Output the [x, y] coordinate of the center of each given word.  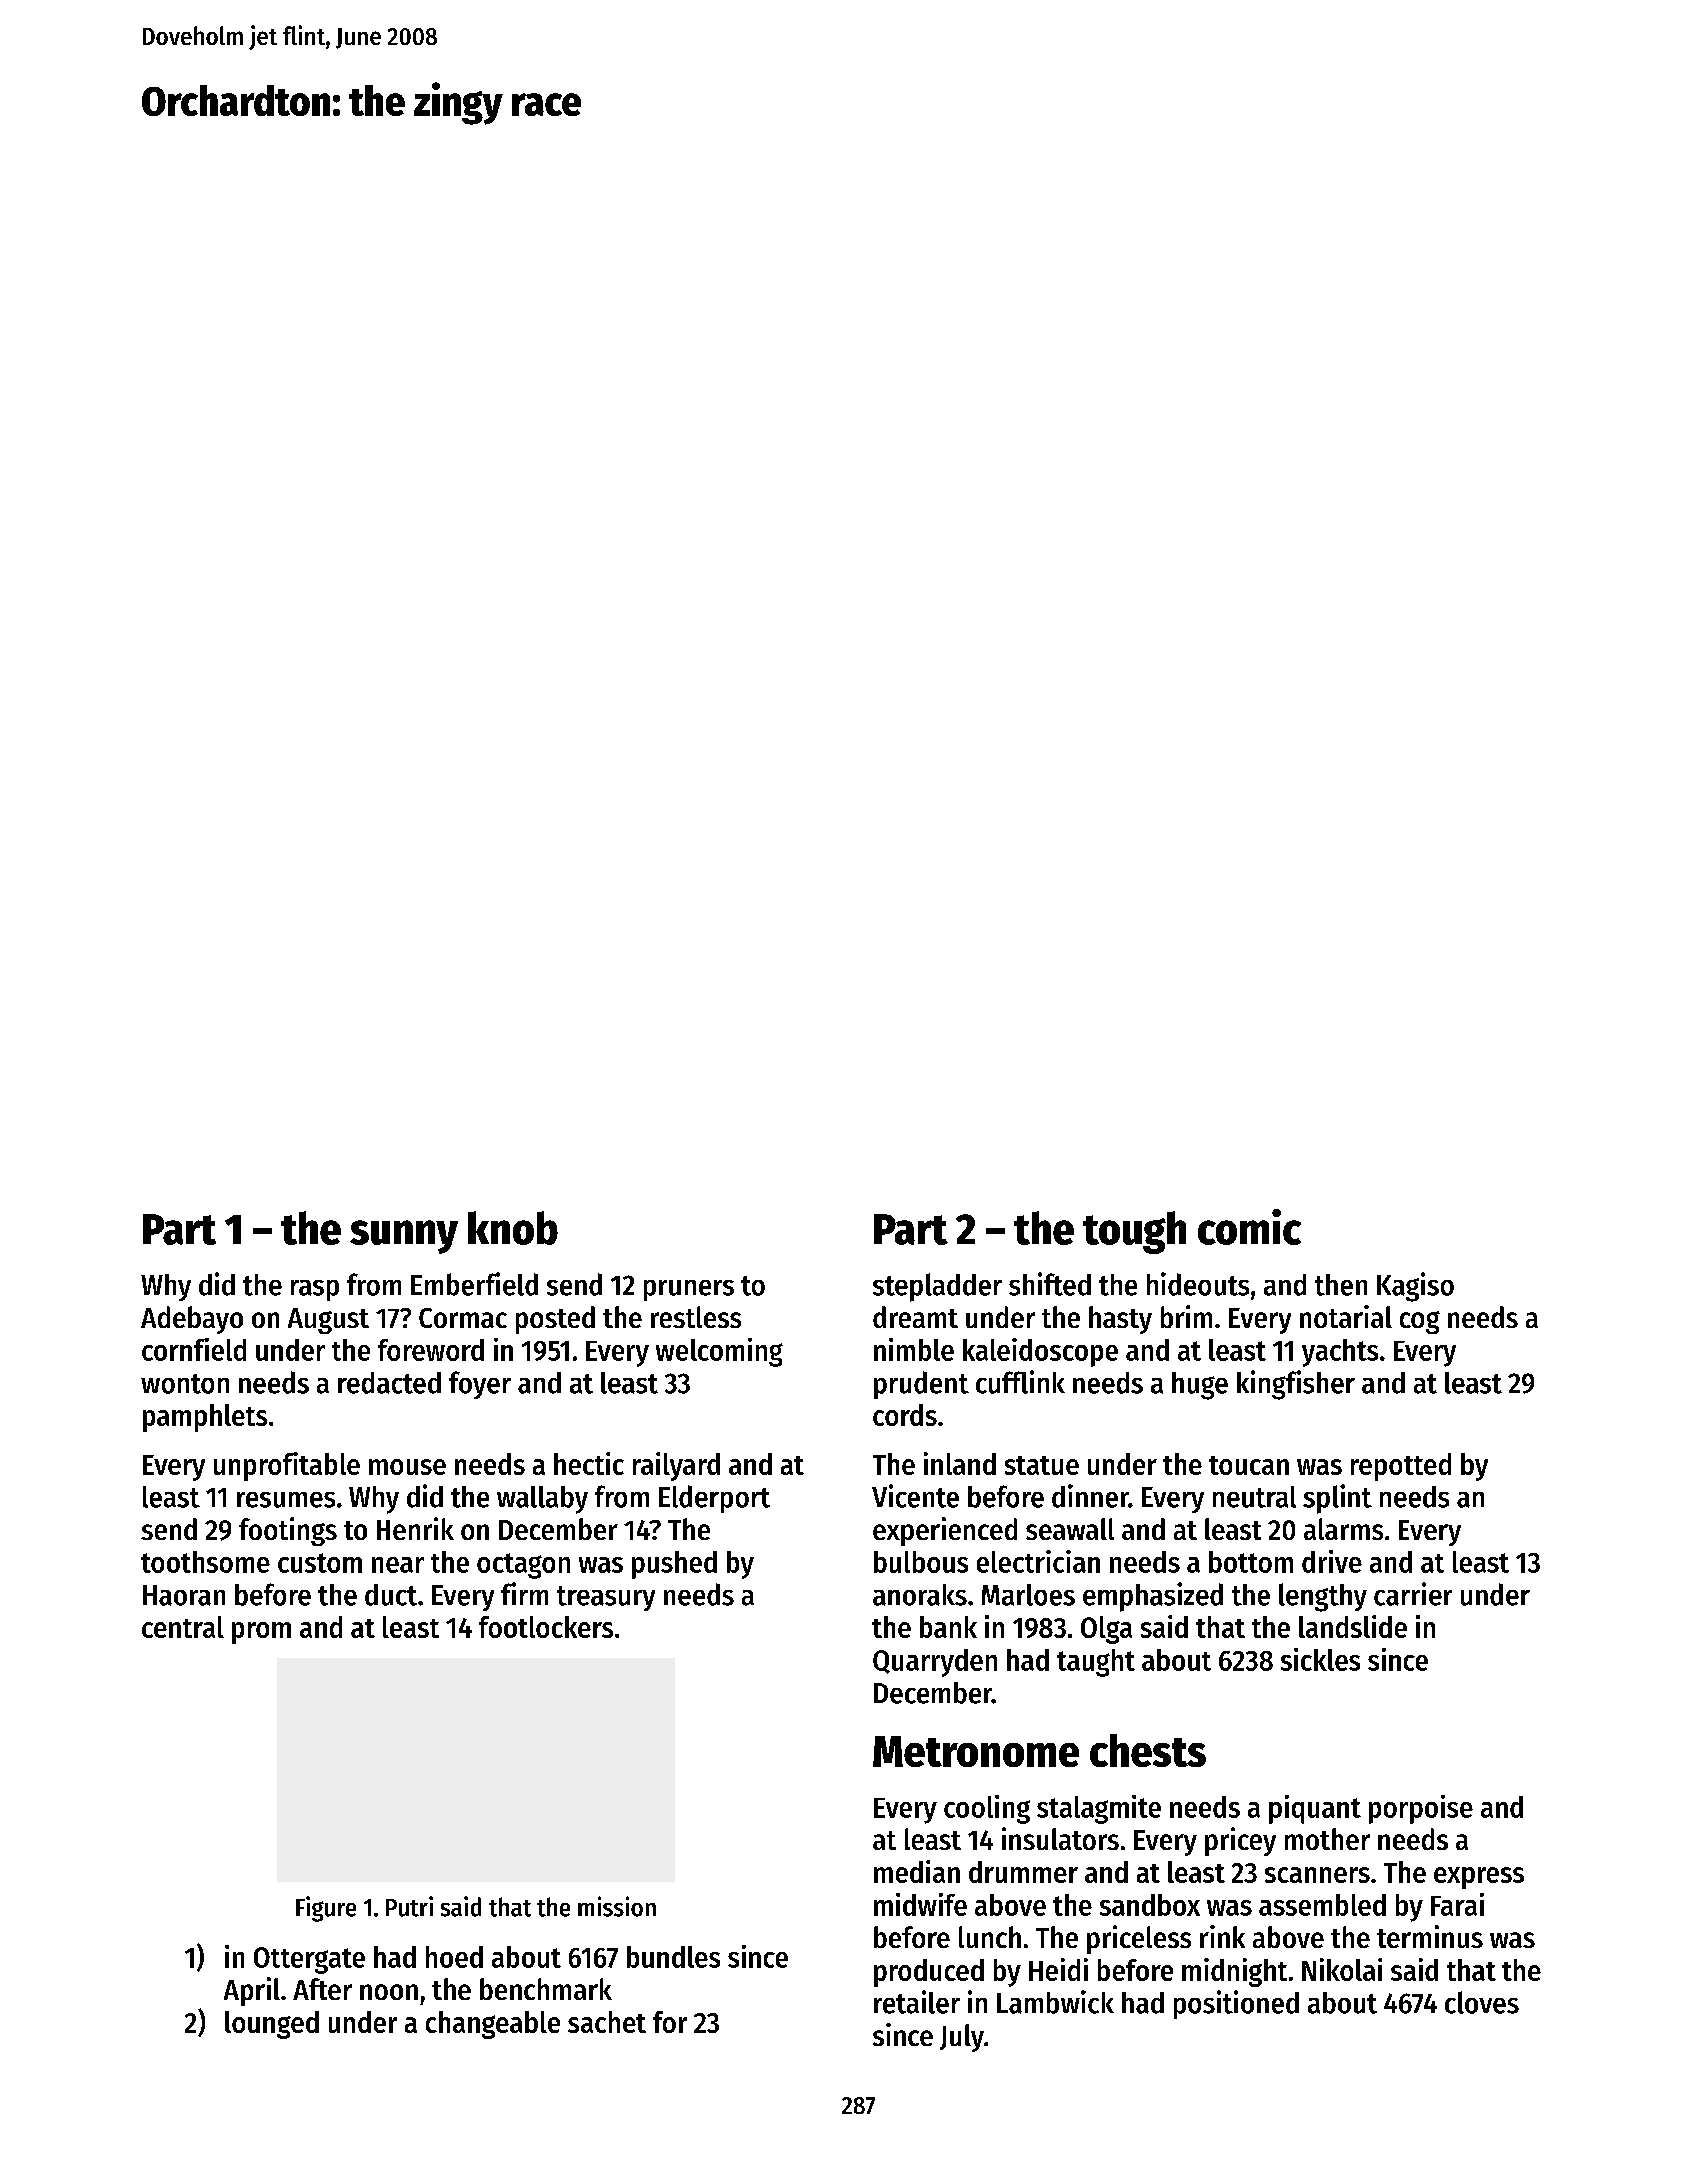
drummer [1023, 1872]
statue [1042, 1465]
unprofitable [287, 1466]
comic [1249, 1227]
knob [513, 1228]
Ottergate [309, 1960]
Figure [326, 1909]
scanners [1317, 1875]
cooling [987, 1809]
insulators [1060, 1838]
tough [1134, 1232]
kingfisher [1296, 1385]
